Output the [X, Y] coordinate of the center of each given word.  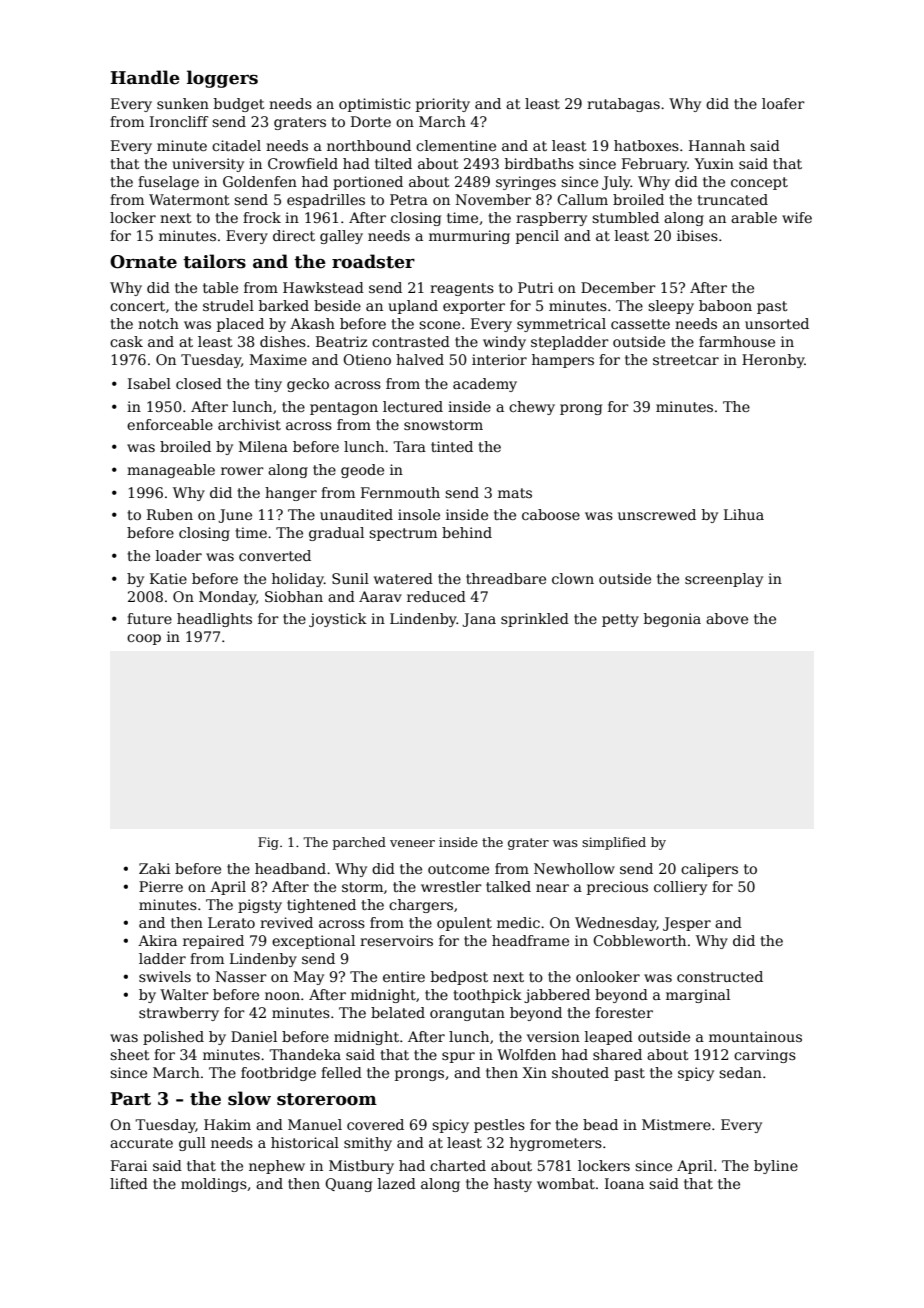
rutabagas [623, 105]
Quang [348, 1185]
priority [443, 105]
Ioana [624, 1183]
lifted [129, 1183]
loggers [222, 79]
